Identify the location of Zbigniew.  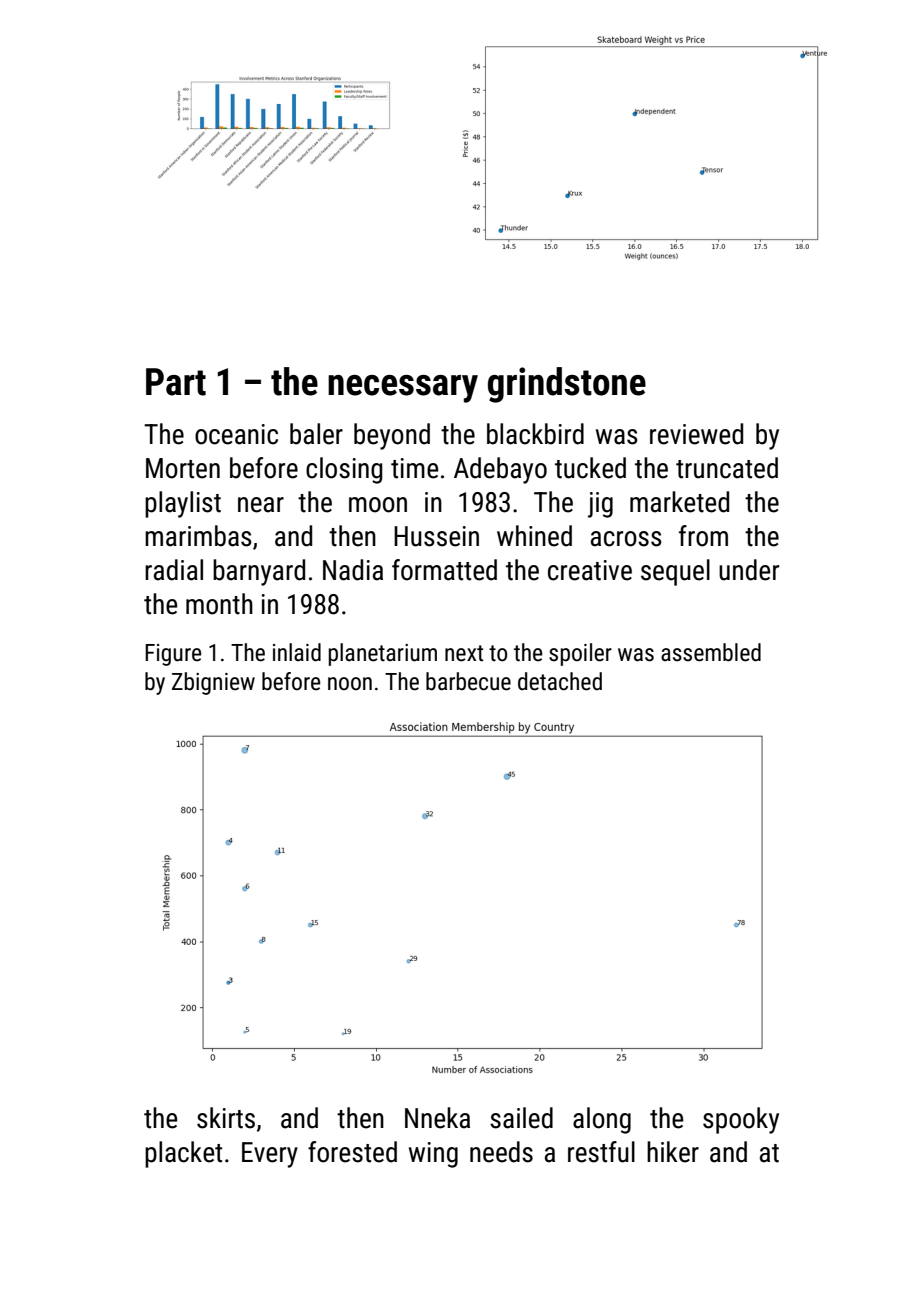
(213, 683).
